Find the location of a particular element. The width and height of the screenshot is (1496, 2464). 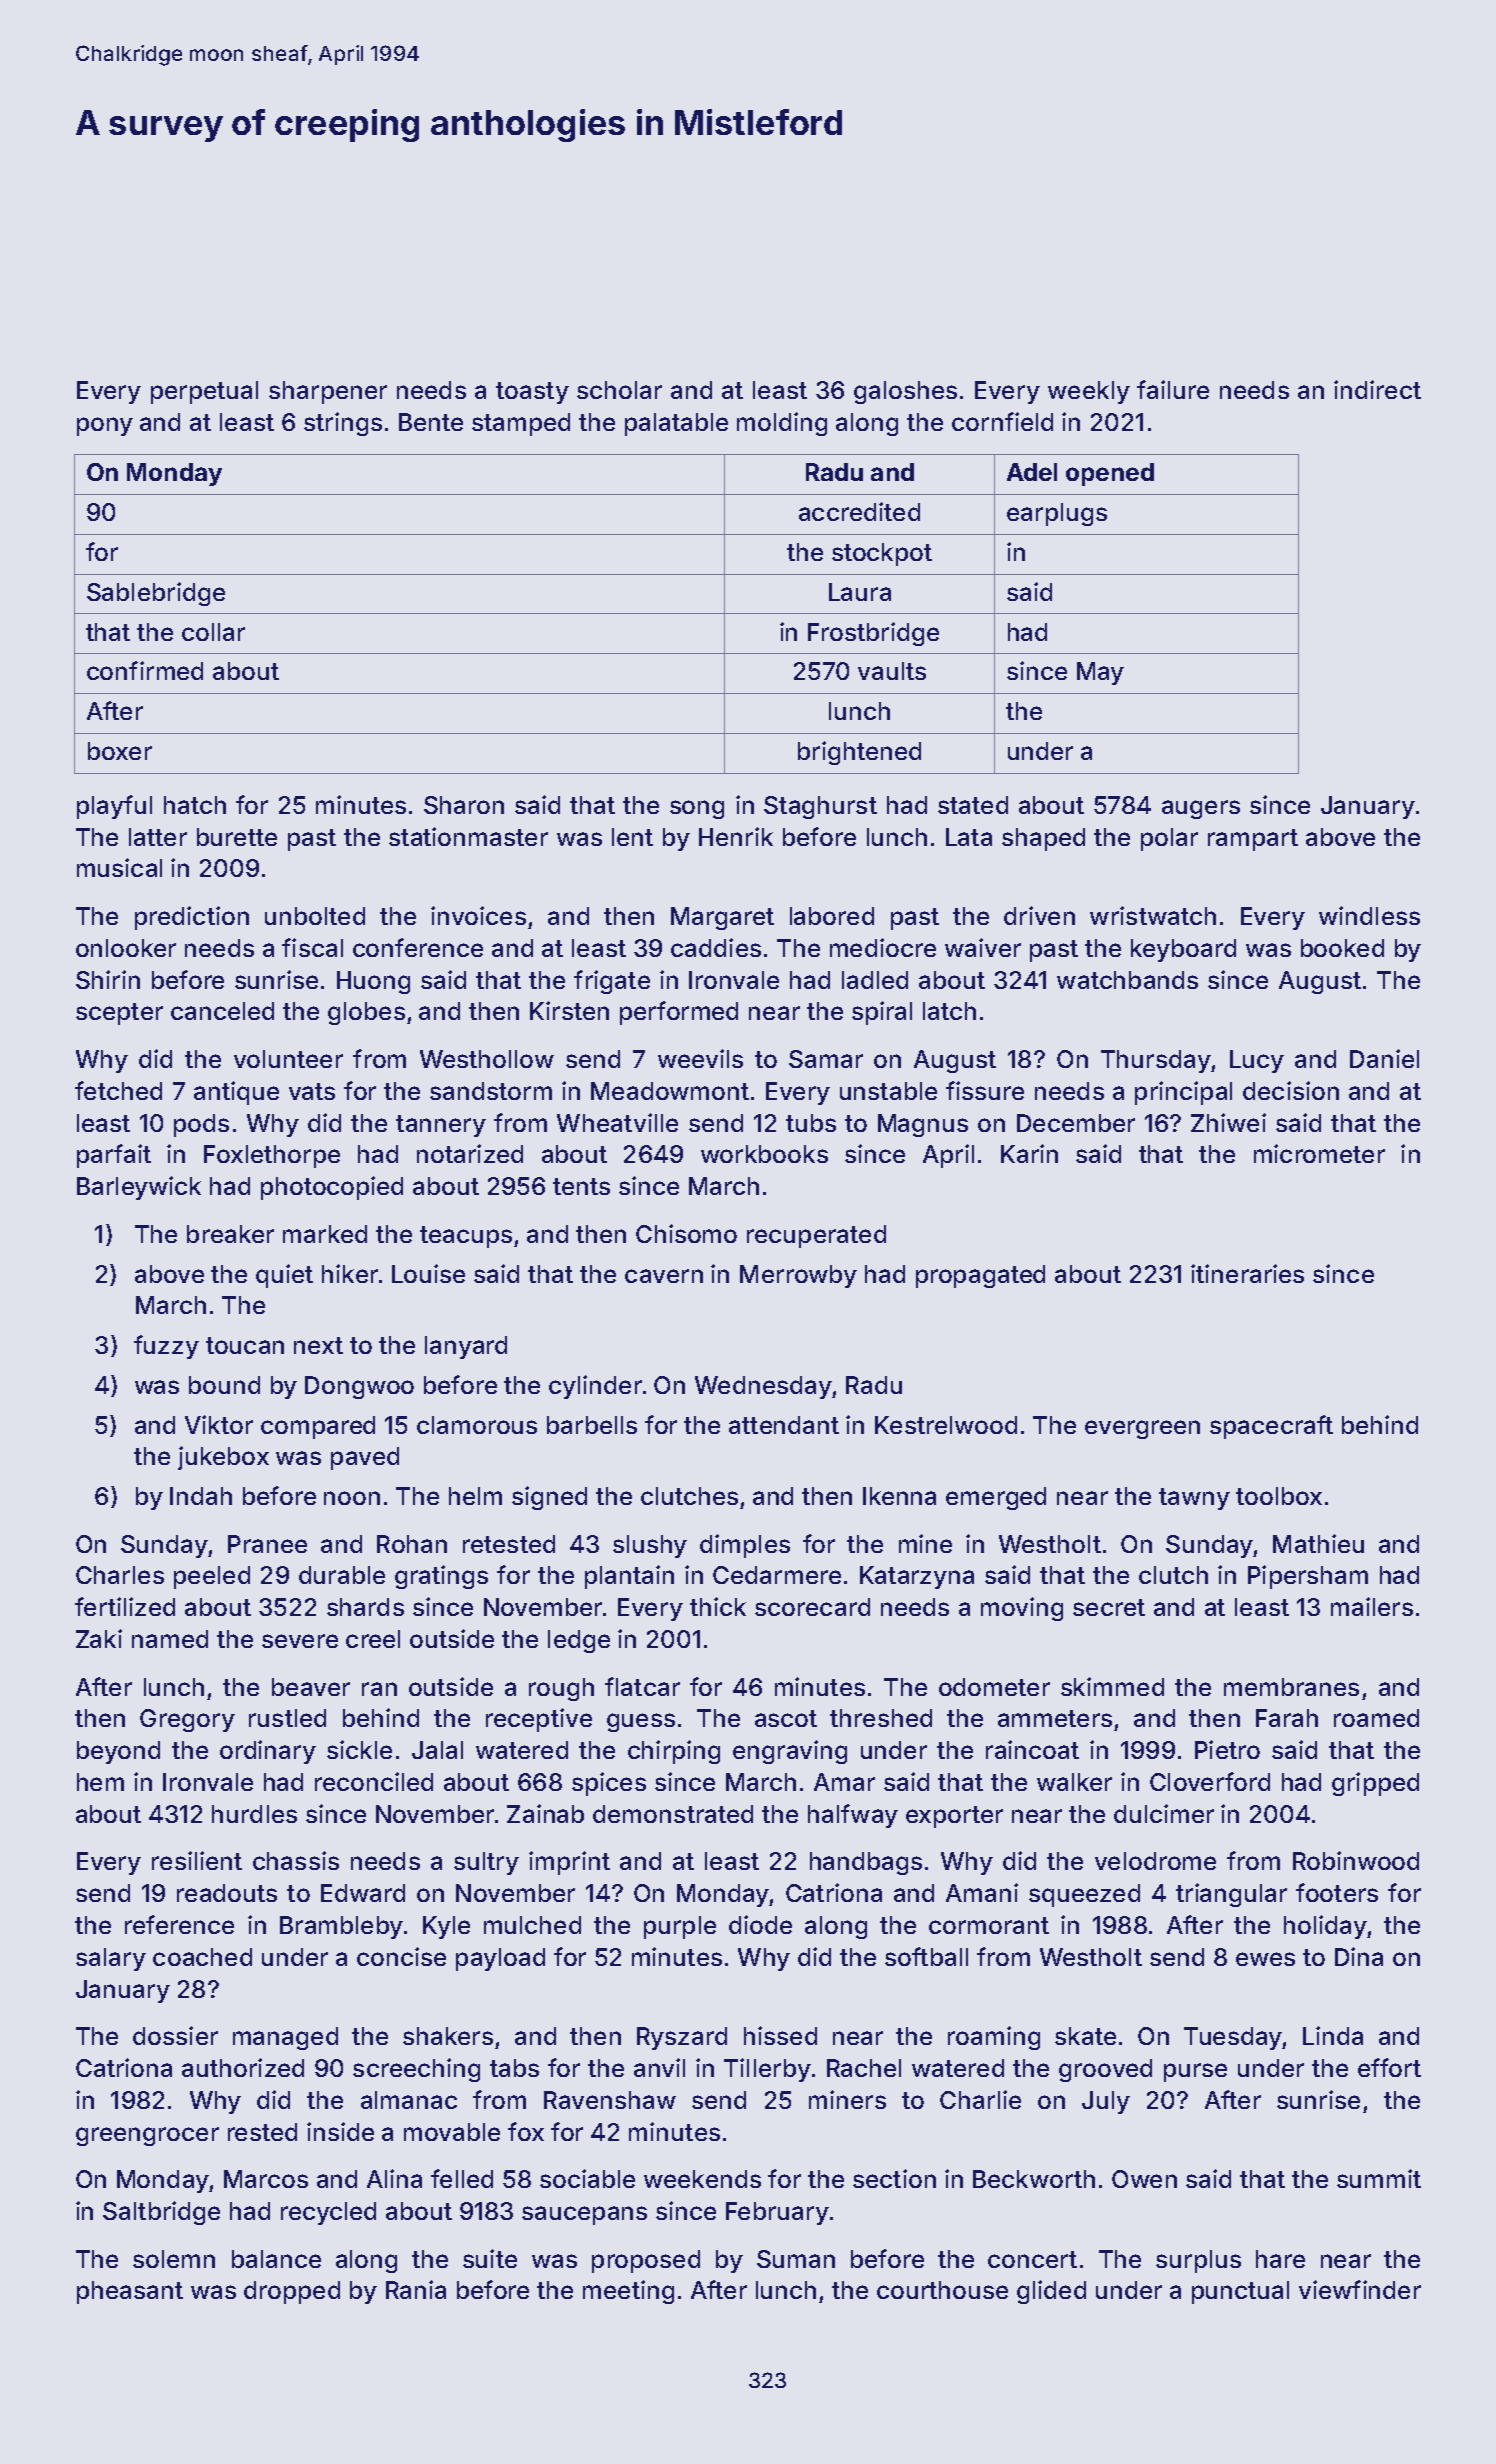

pheasant is located at coordinates (130, 2292).
